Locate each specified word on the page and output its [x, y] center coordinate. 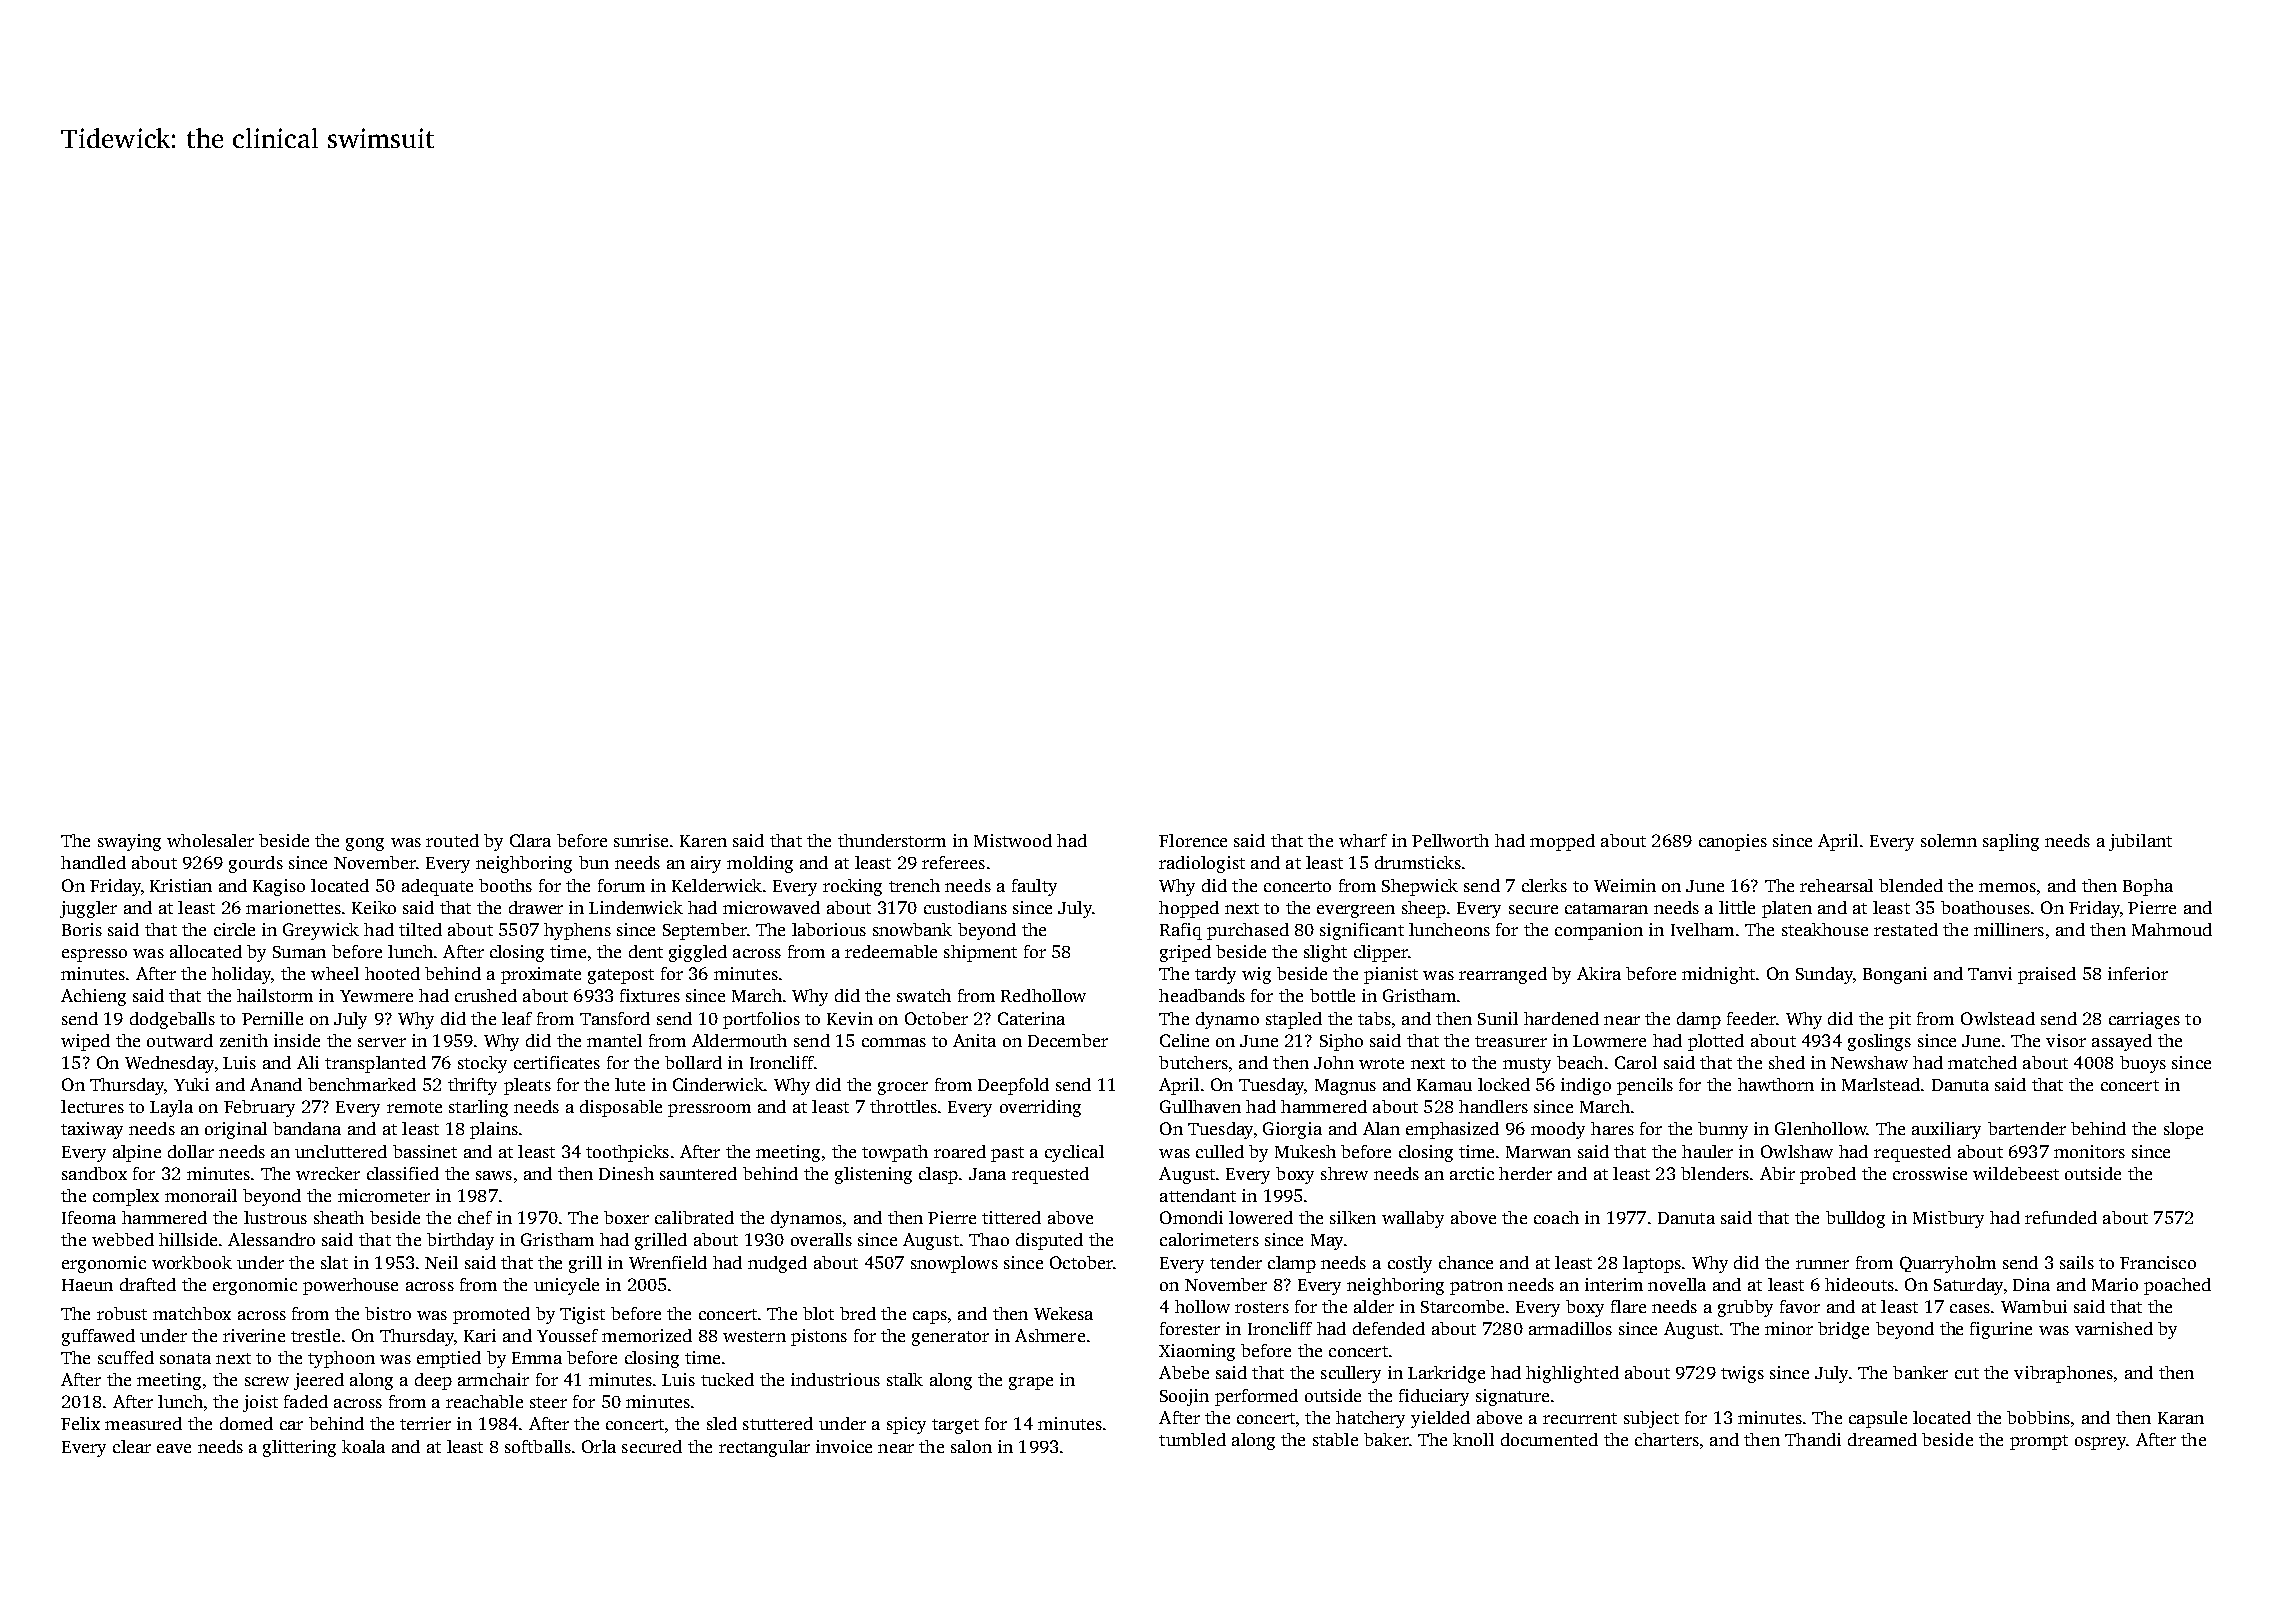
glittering [299, 1448]
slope [2183, 1130]
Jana [987, 1174]
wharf [1363, 840]
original [236, 1130]
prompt [2039, 1442]
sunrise [641, 840]
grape [1031, 1383]
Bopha [2148, 887]
